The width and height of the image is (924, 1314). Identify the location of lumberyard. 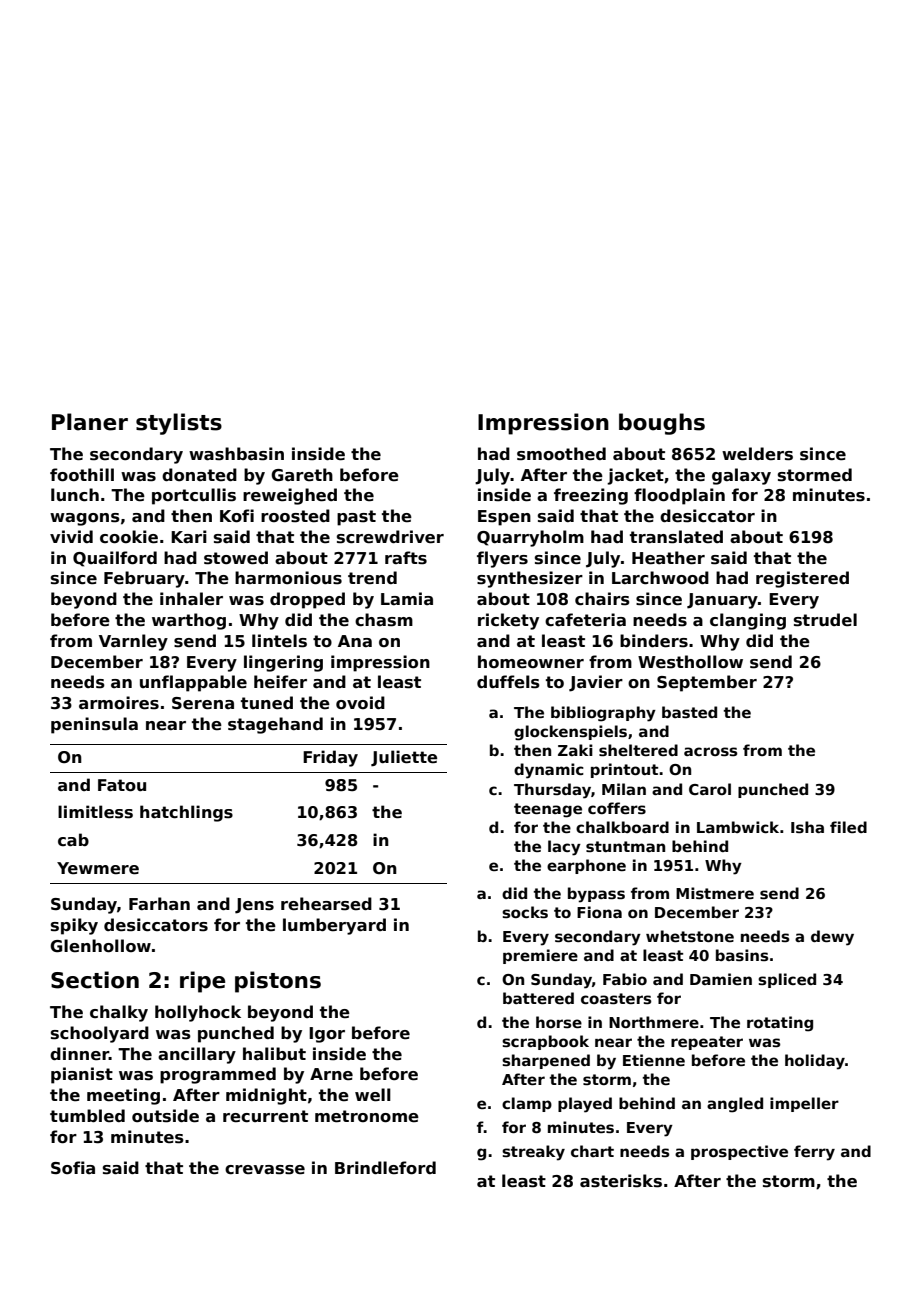
(334, 926).
